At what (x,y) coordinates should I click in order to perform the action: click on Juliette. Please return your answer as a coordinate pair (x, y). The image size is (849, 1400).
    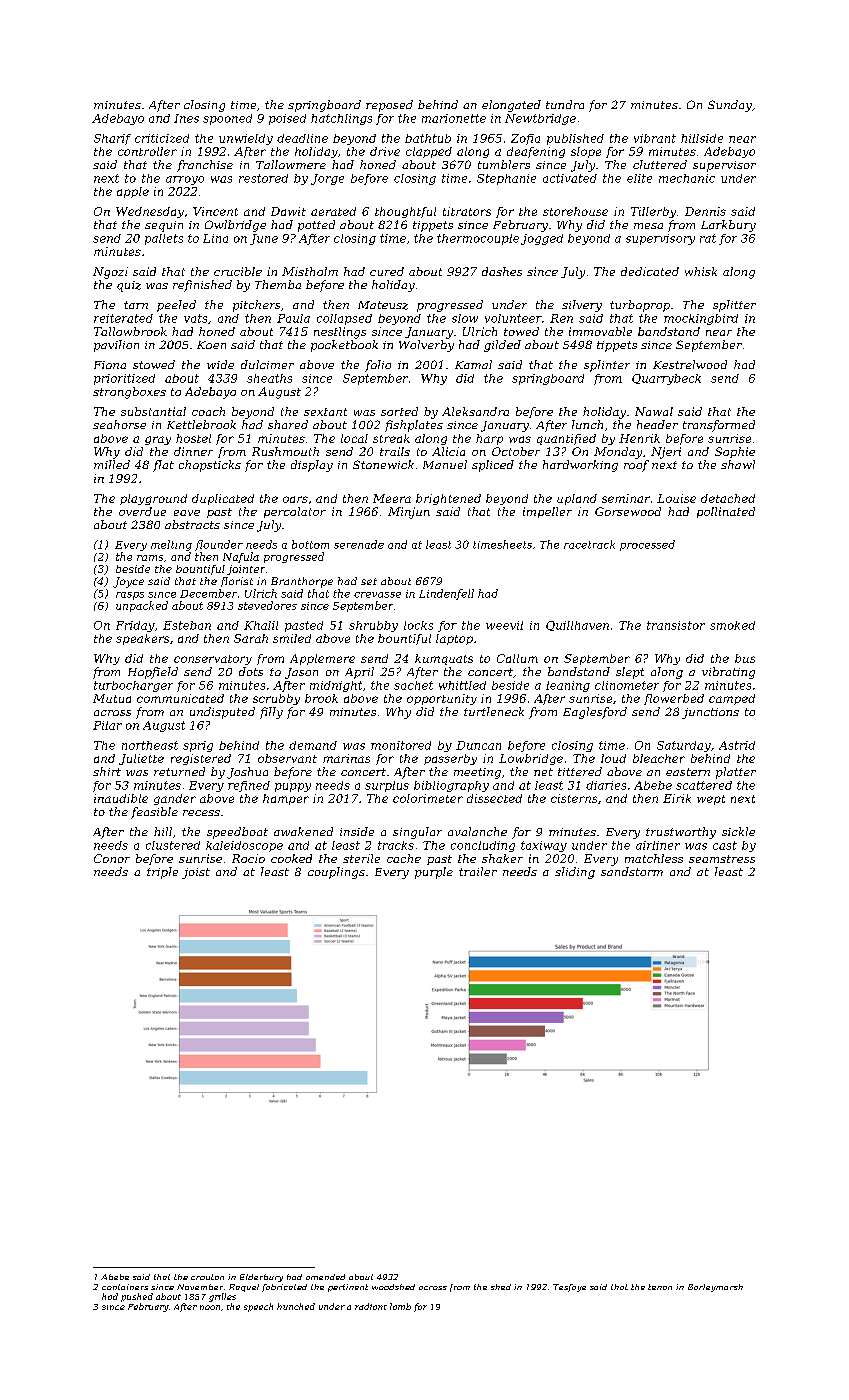
    Looking at the image, I should click on (141, 759).
